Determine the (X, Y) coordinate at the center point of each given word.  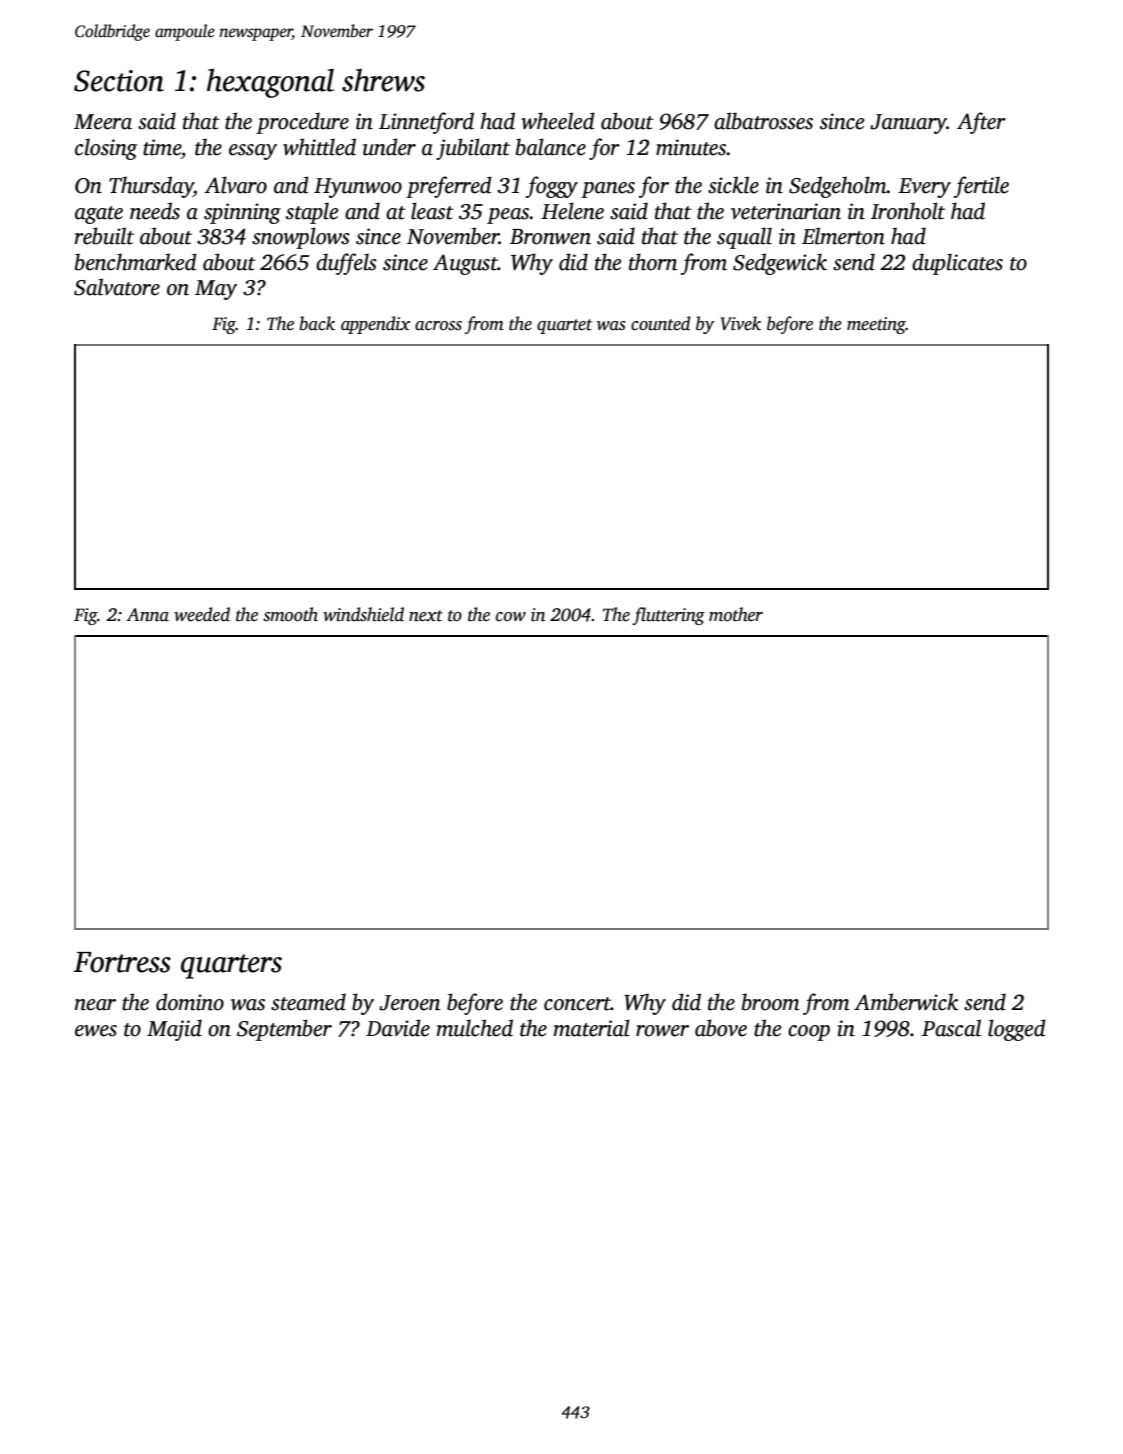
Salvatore (117, 287)
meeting (876, 325)
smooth (290, 614)
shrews (383, 80)
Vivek (740, 323)
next (426, 616)
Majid (174, 1030)
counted (661, 323)
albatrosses (763, 121)
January (908, 124)
